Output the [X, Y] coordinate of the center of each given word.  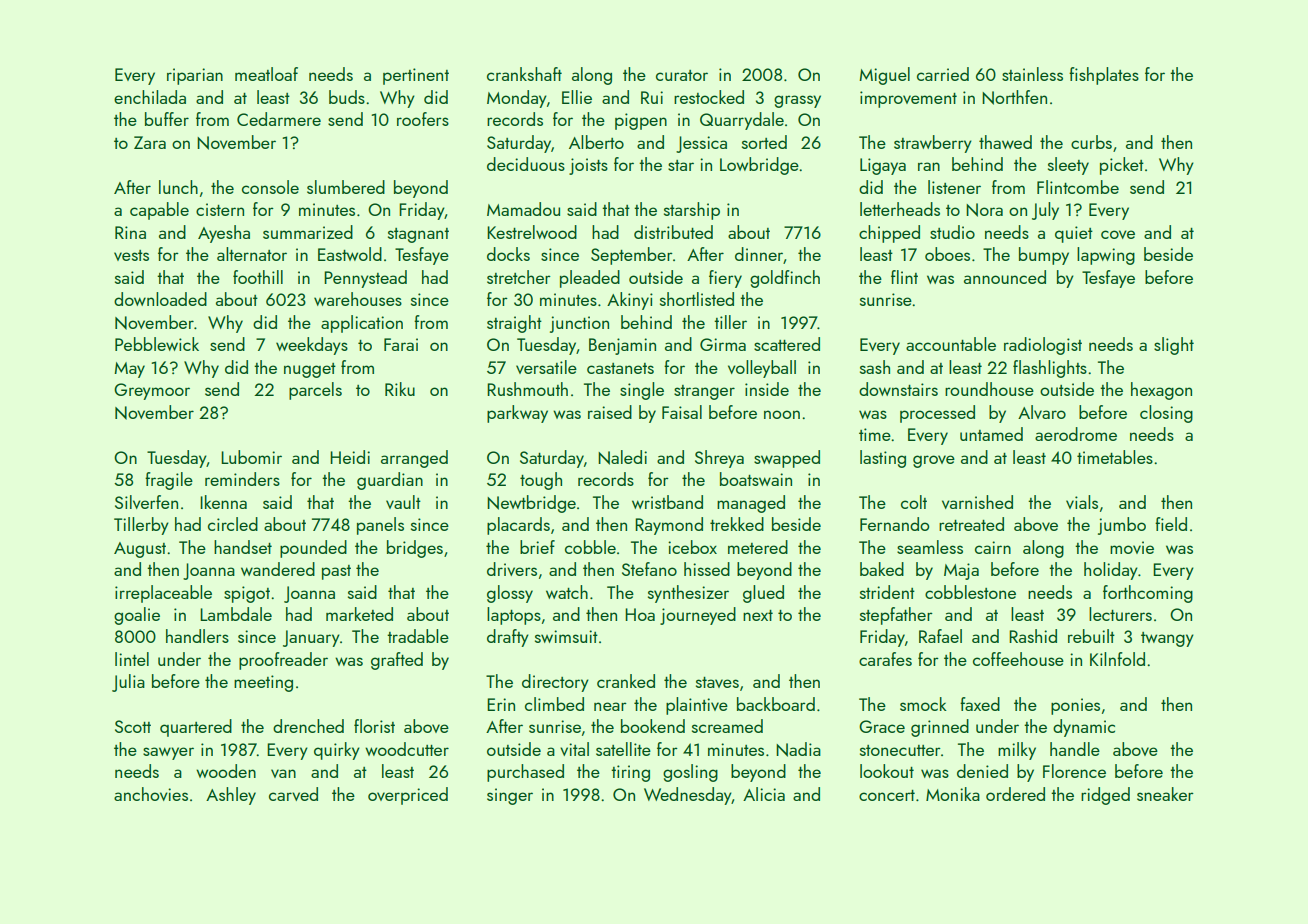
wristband [667, 502]
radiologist [1043, 346]
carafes [885, 659]
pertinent [416, 76]
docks [508, 254]
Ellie [577, 97]
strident [887, 592]
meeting [263, 683]
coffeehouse [1018, 659]
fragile [169, 481]
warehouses [358, 299]
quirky [337, 751]
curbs [1091, 142]
